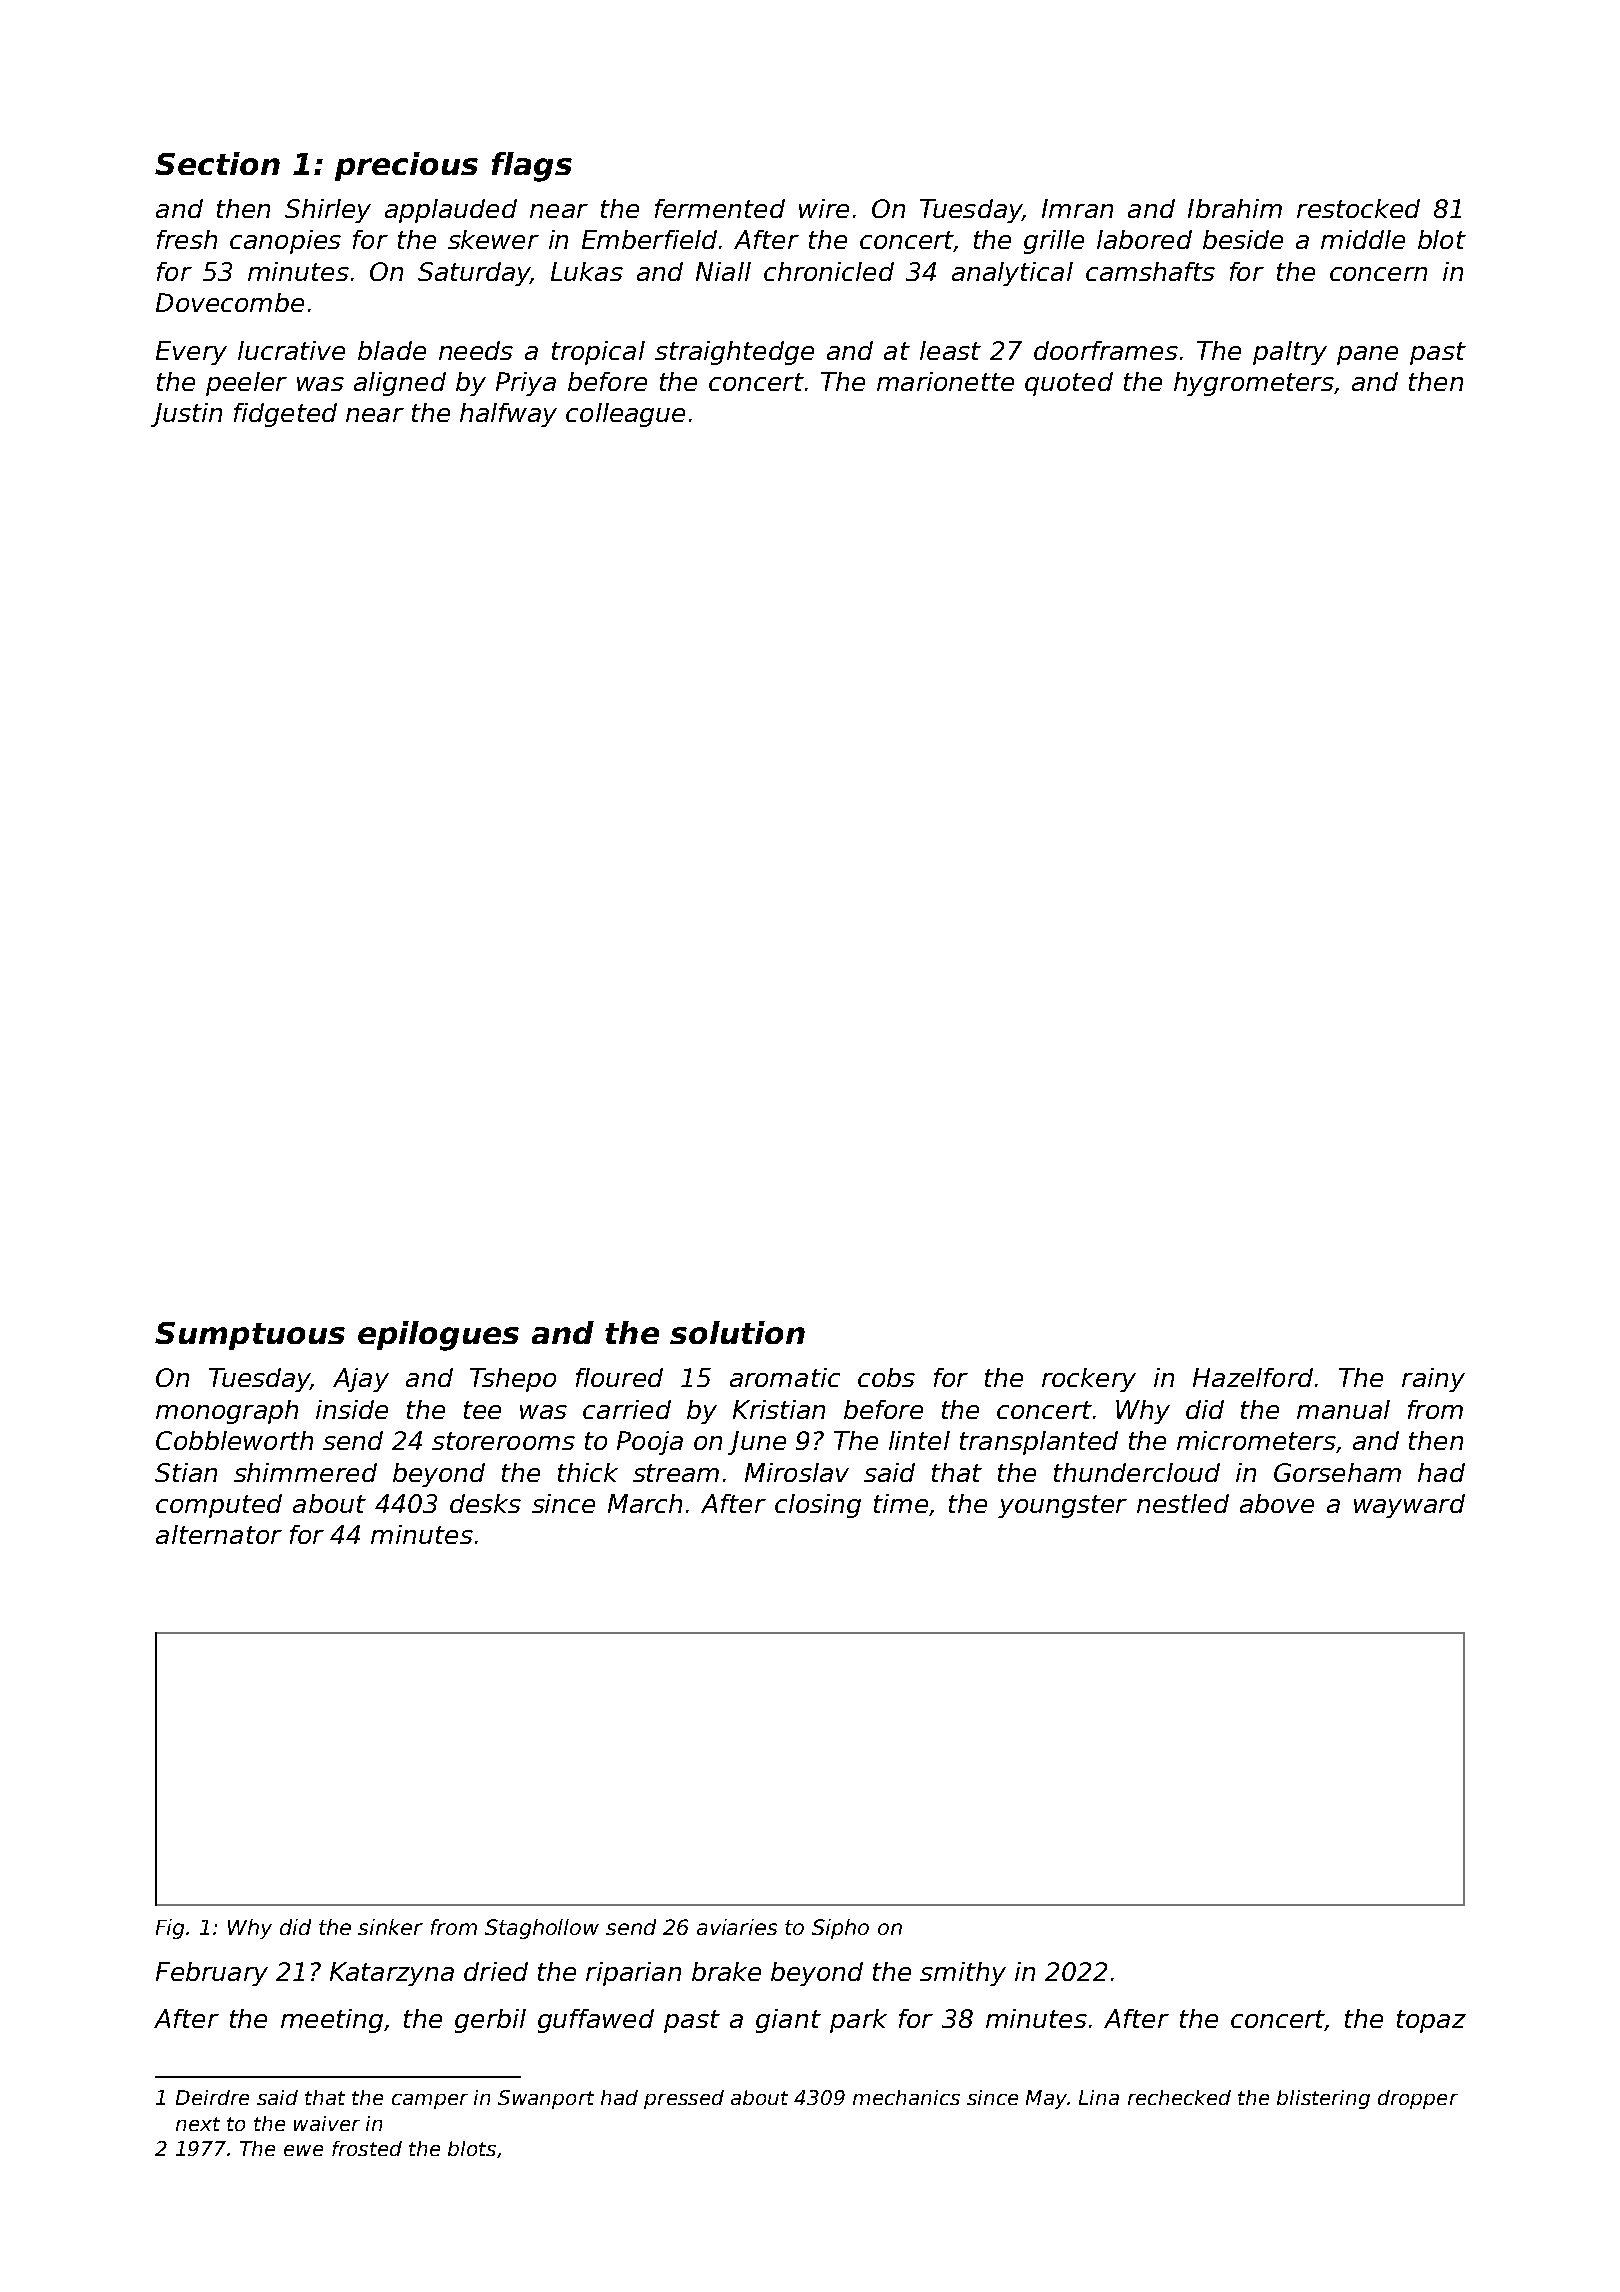 This screenshot has width=1620, height=2292. I want to click on rainy, so click(1433, 1380).
